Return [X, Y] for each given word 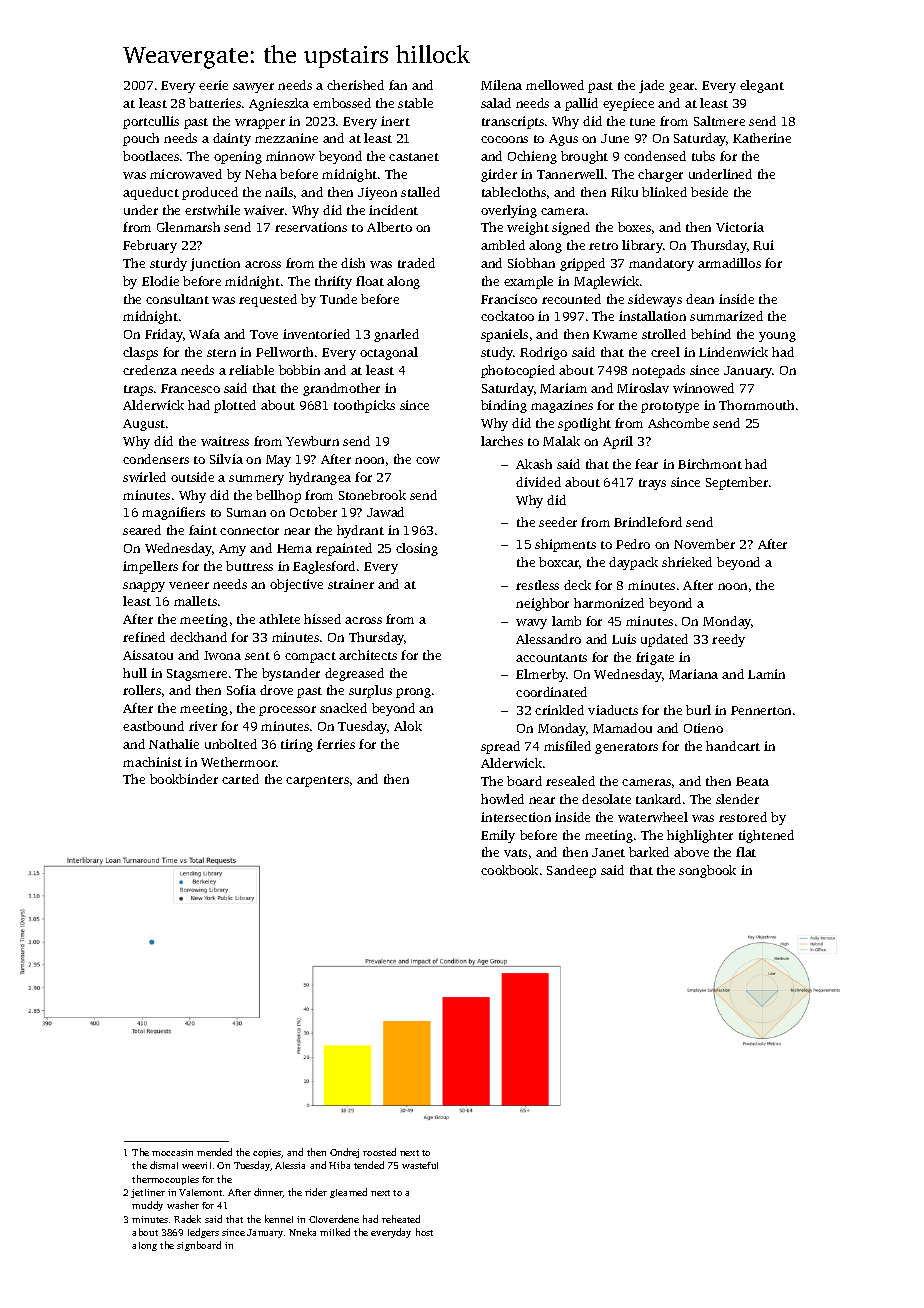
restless [537, 585]
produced [210, 193]
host [424, 1232]
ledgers [203, 1233]
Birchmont [710, 464]
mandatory [661, 264]
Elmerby [541, 675]
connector [249, 531]
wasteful [420, 1165]
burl [698, 710]
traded [416, 263]
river [203, 726]
